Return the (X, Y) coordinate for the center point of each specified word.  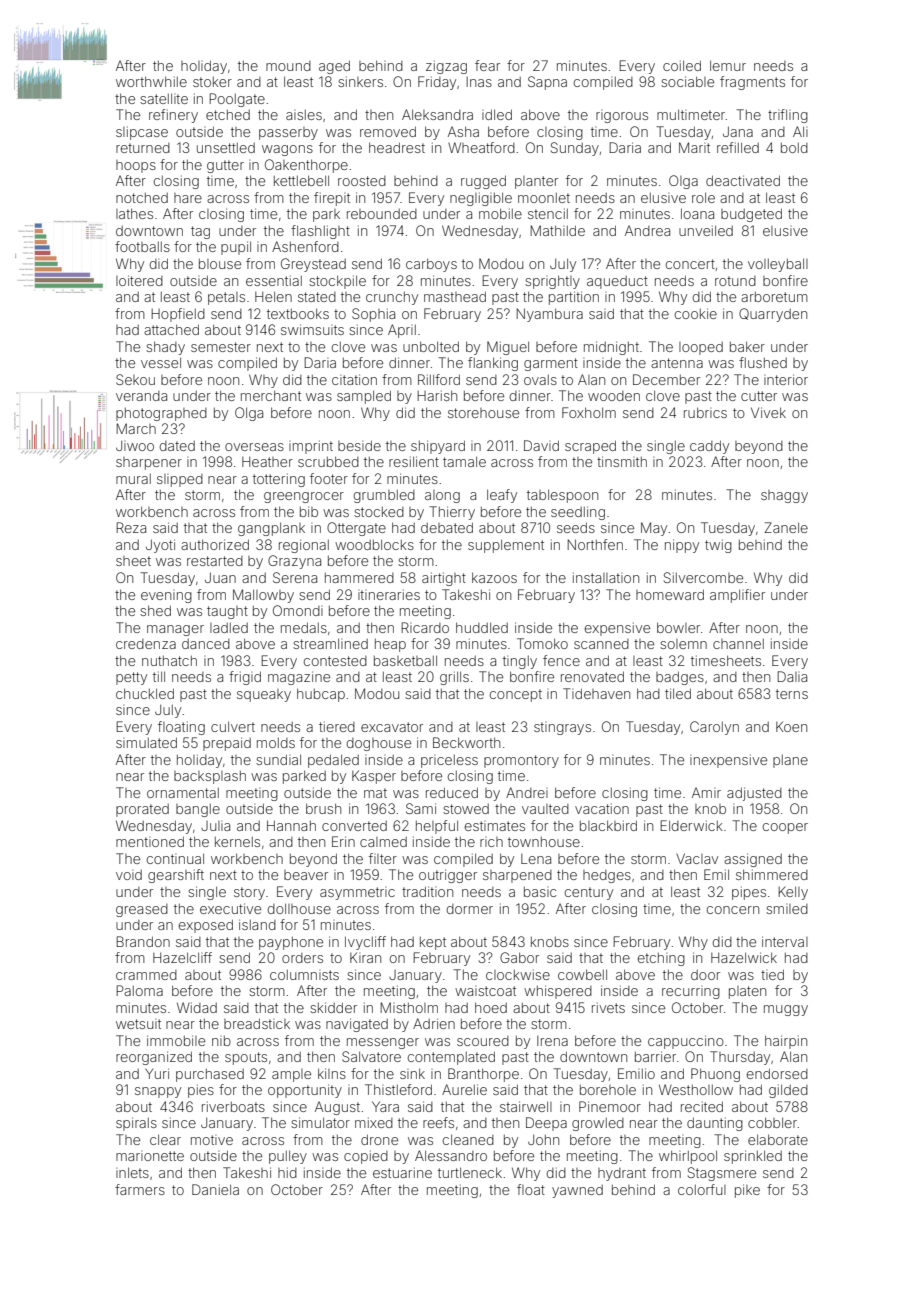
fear (487, 65)
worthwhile (151, 81)
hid (287, 1172)
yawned (577, 1191)
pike (747, 1191)
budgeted (751, 215)
